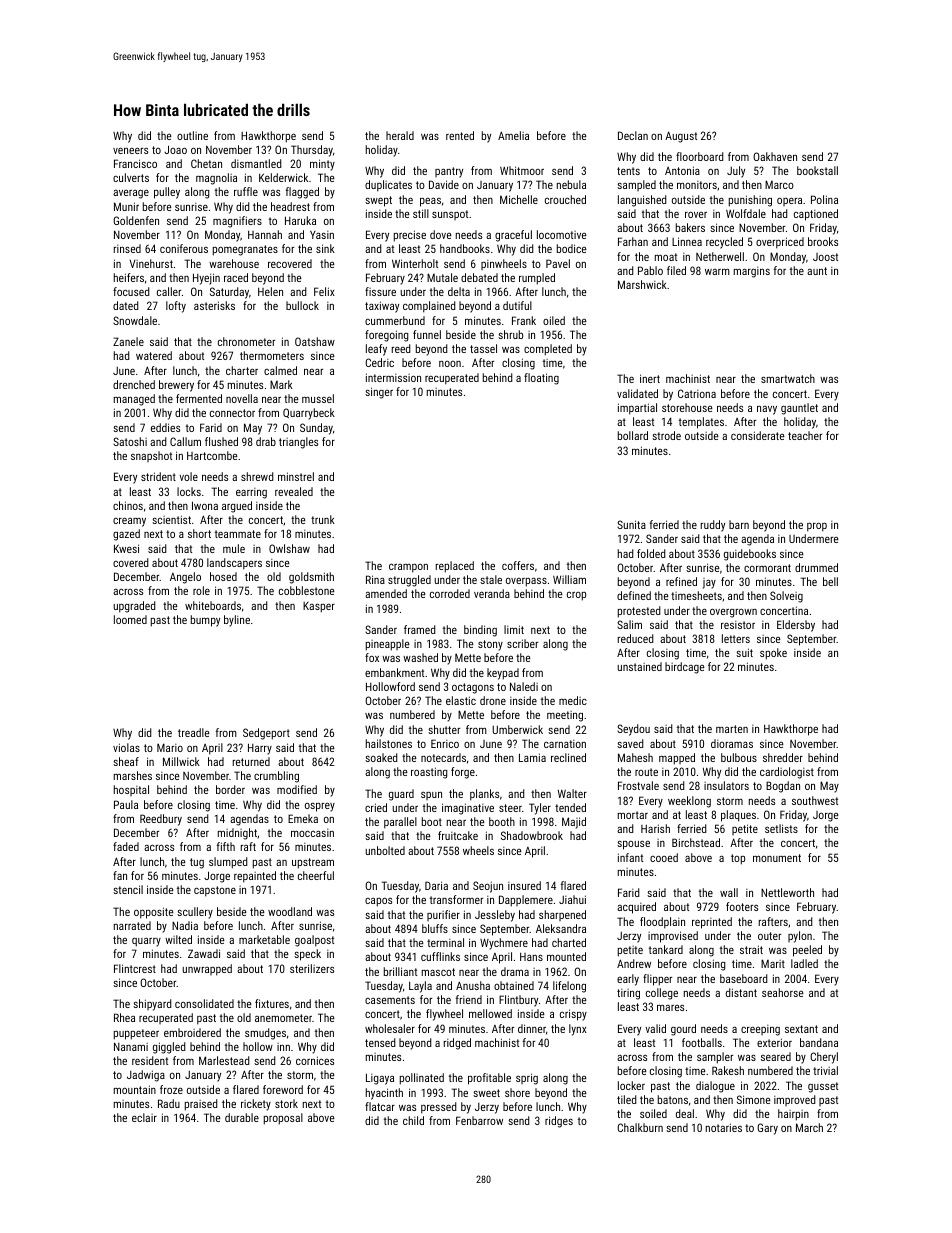  I want to click on veneers, so click(130, 150).
